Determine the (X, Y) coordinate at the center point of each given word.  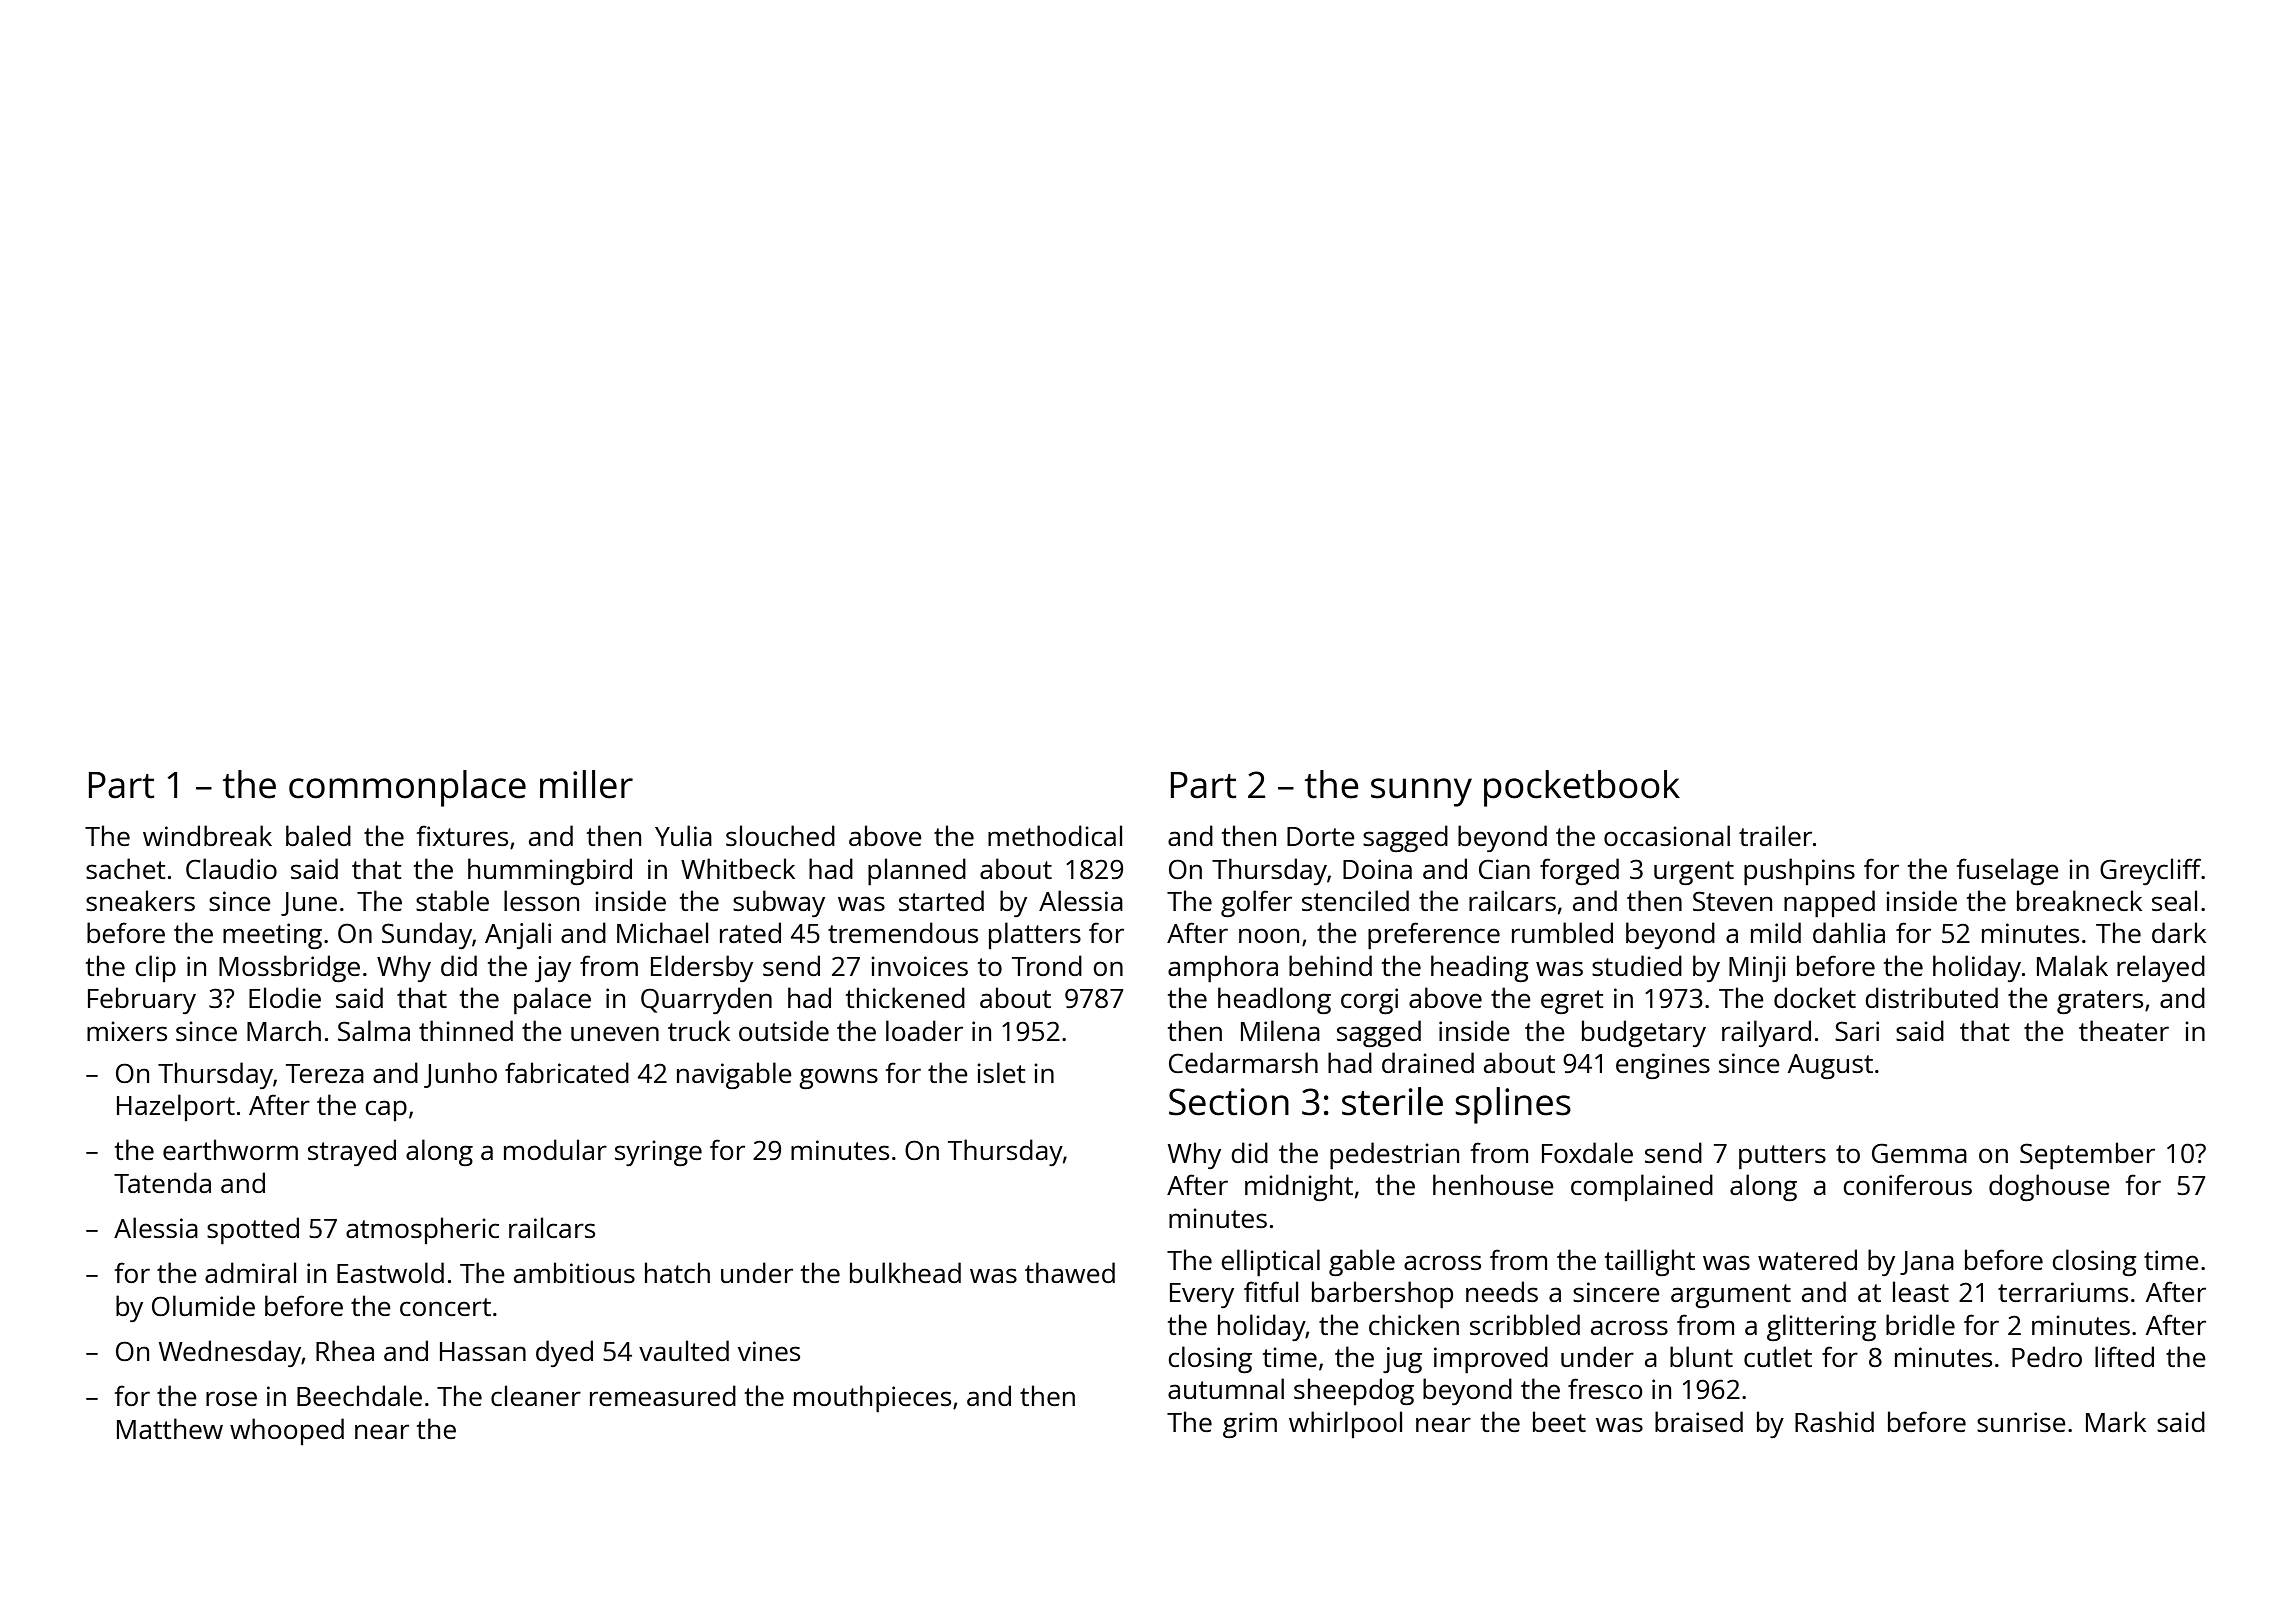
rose (231, 1398)
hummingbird (550, 871)
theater (2124, 1030)
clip (155, 968)
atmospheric (422, 1230)
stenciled (1355, 900)
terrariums (2063, 1292)
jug (1402, 1360)
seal (2174, 900)
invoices (919, 966)
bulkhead (905, 1272)
